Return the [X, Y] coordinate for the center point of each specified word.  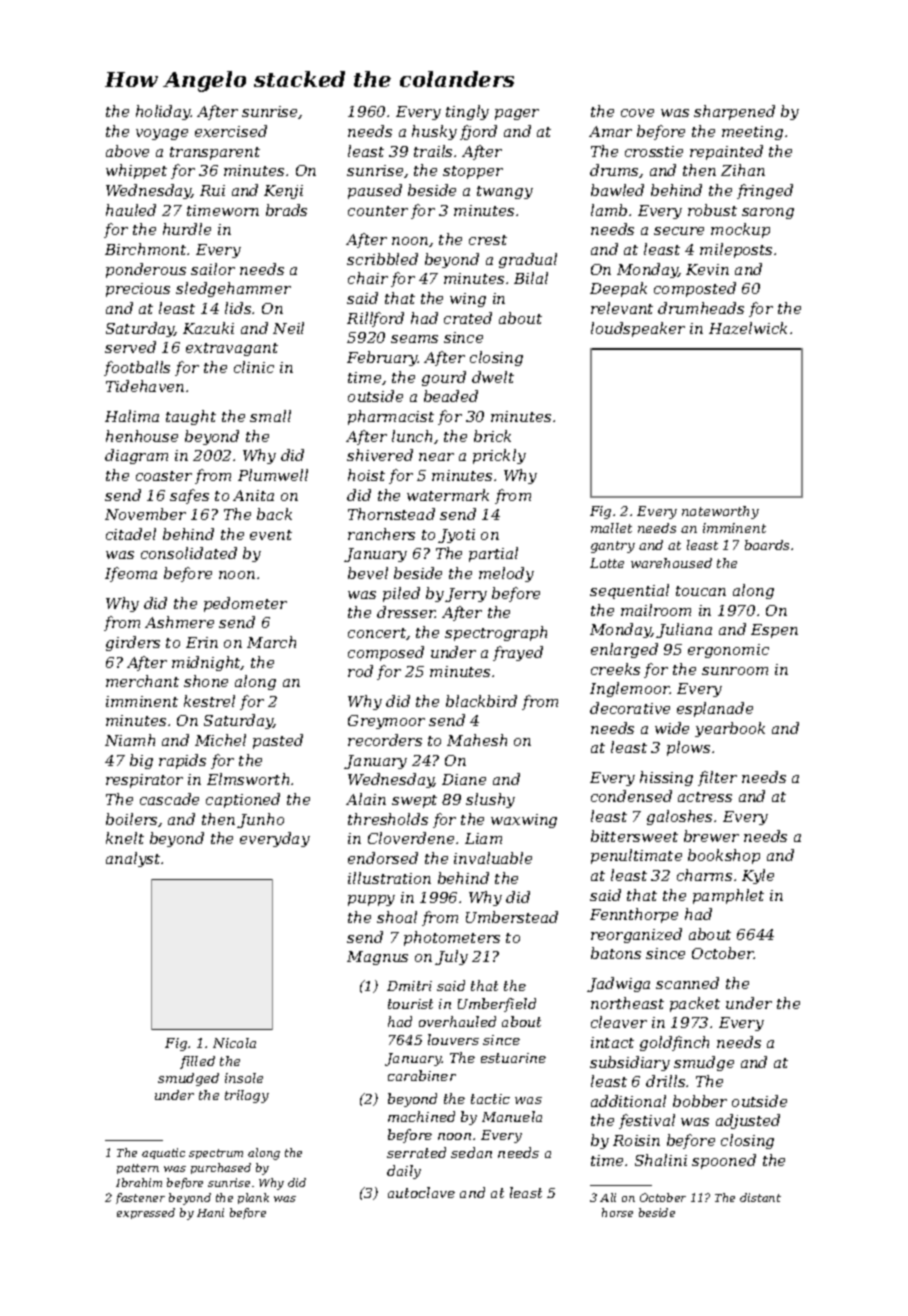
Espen [774, 631]
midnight [206, 663]
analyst [133, 859]
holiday [163, 112]
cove [637, 113]
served [130, 347]
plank [253, 1198]
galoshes [679, 817]
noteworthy [720, 512]
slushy [490, 800]
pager [517, 114]
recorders [385, 740]
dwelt [493, 377]
